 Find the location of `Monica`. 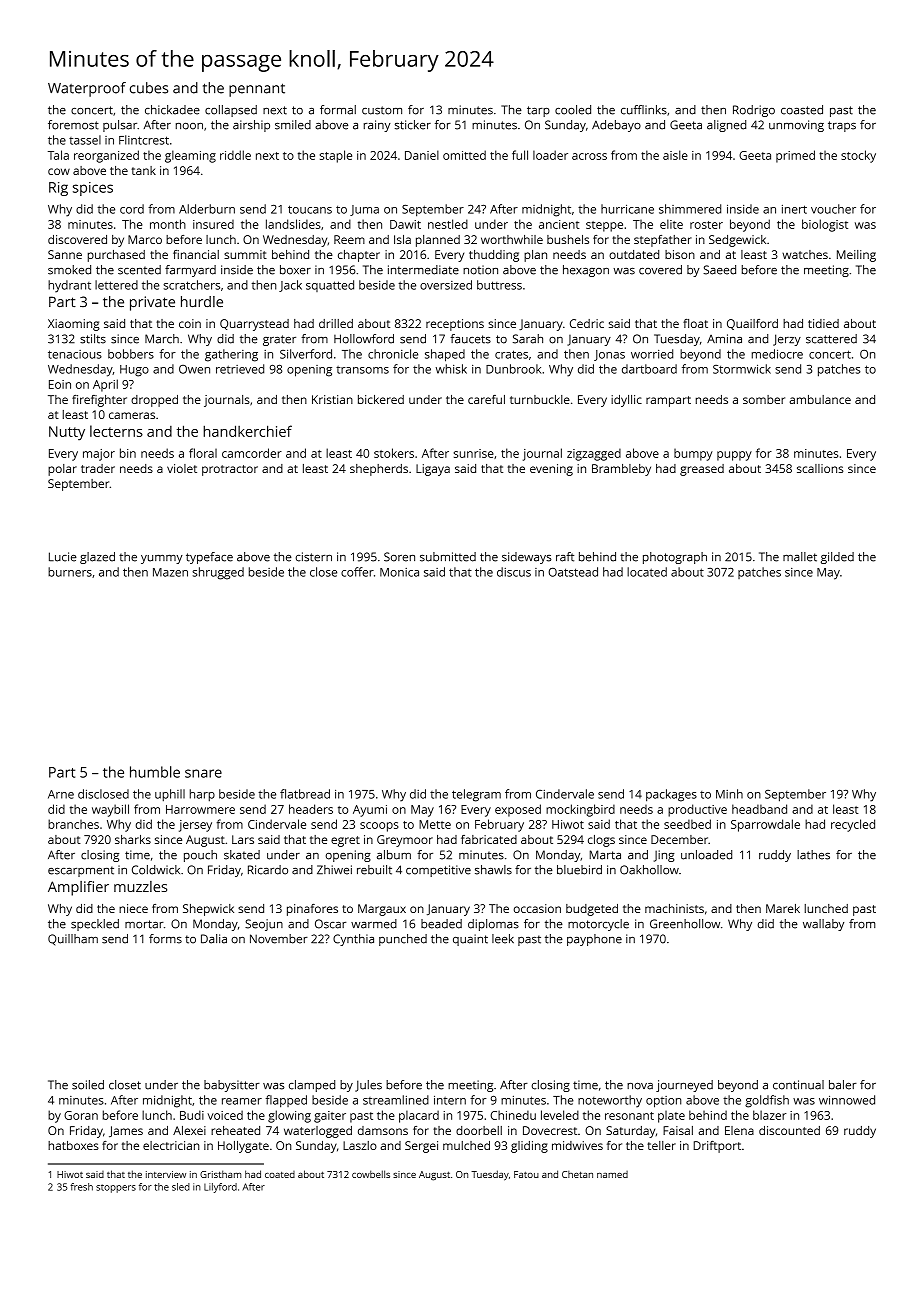

Monica is located at coordinates (399, 572).
